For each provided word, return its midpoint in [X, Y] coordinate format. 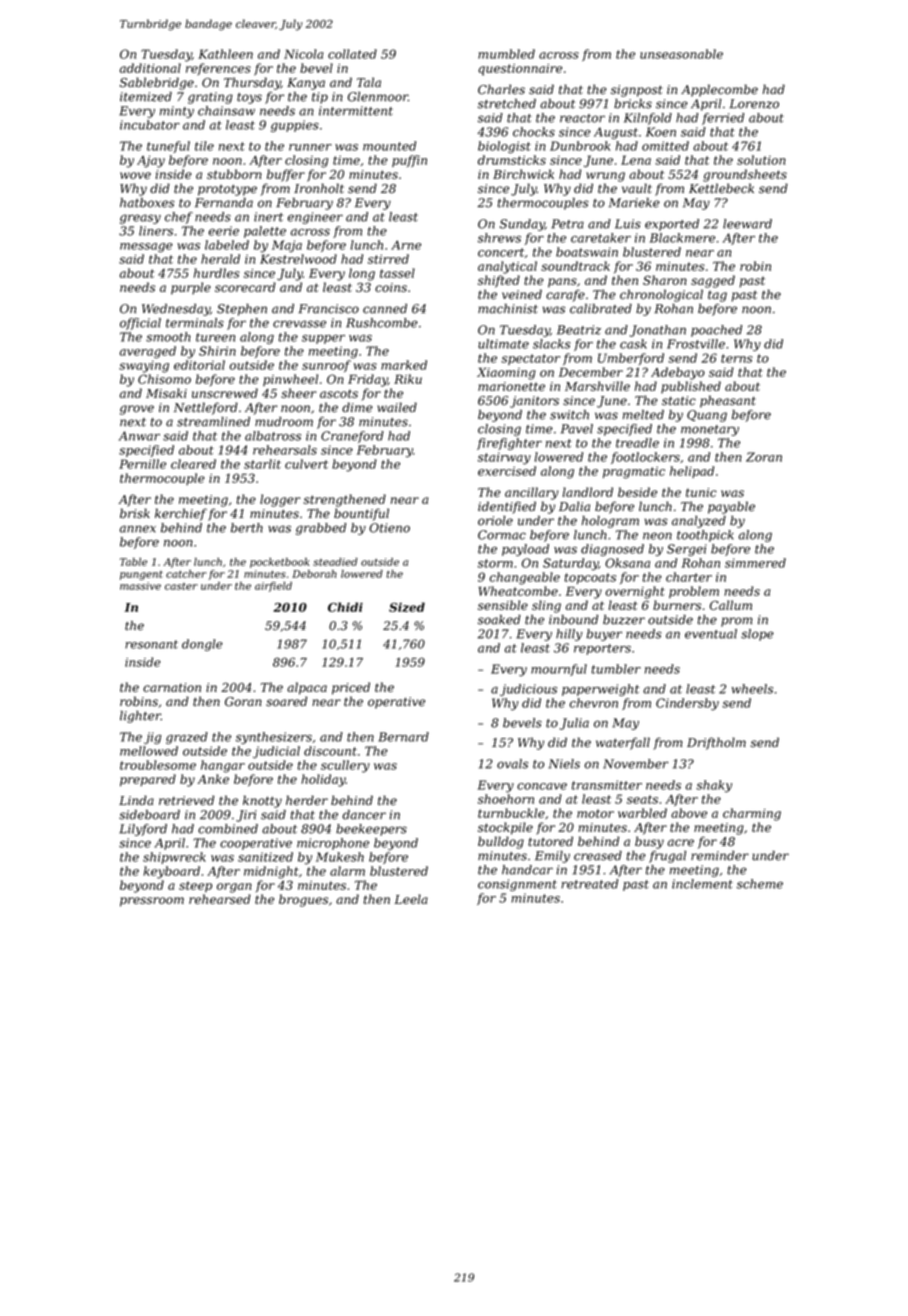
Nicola [303, 54]
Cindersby [687, 704]
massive [140, 586]
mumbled [506, 54]
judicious [528, 690]
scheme [760, 884]
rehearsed [220, 899]
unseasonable [681, 54]
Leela [411, 899]
